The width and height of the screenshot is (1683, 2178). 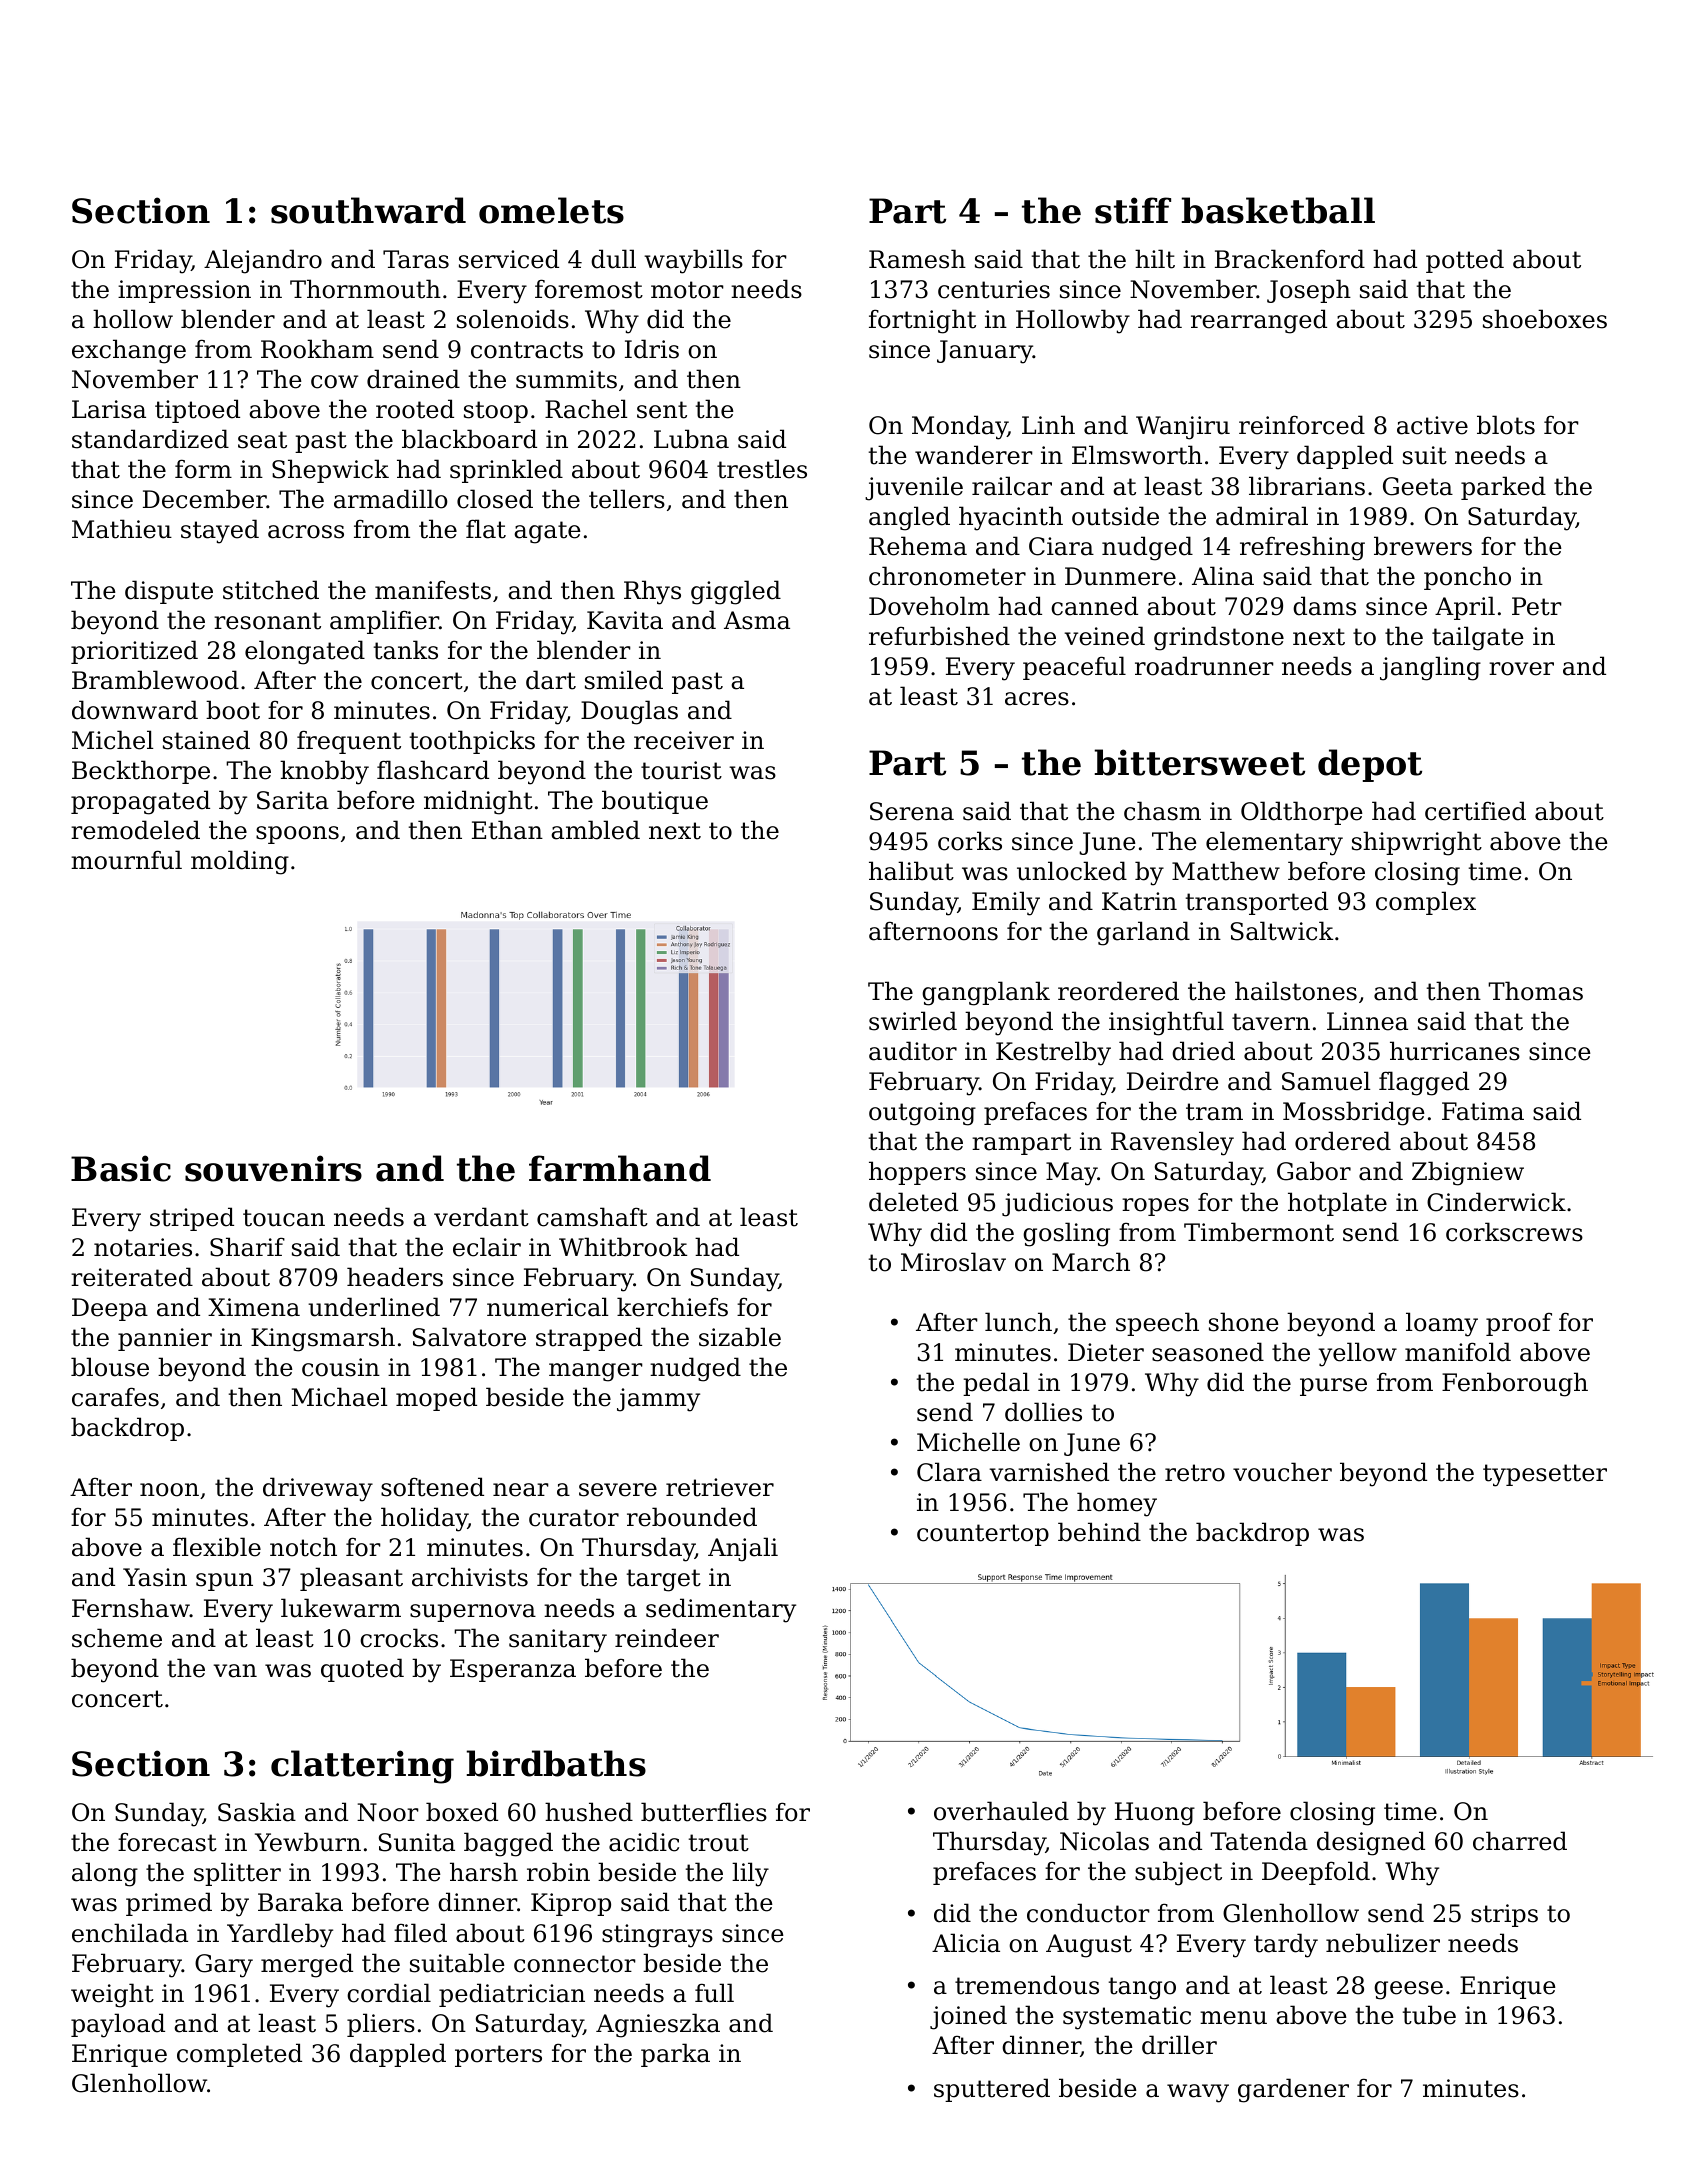 What do you see at coordinates (1143, 933) in the screenshot?
I see `garland` at bounding box center [1143, 933].
